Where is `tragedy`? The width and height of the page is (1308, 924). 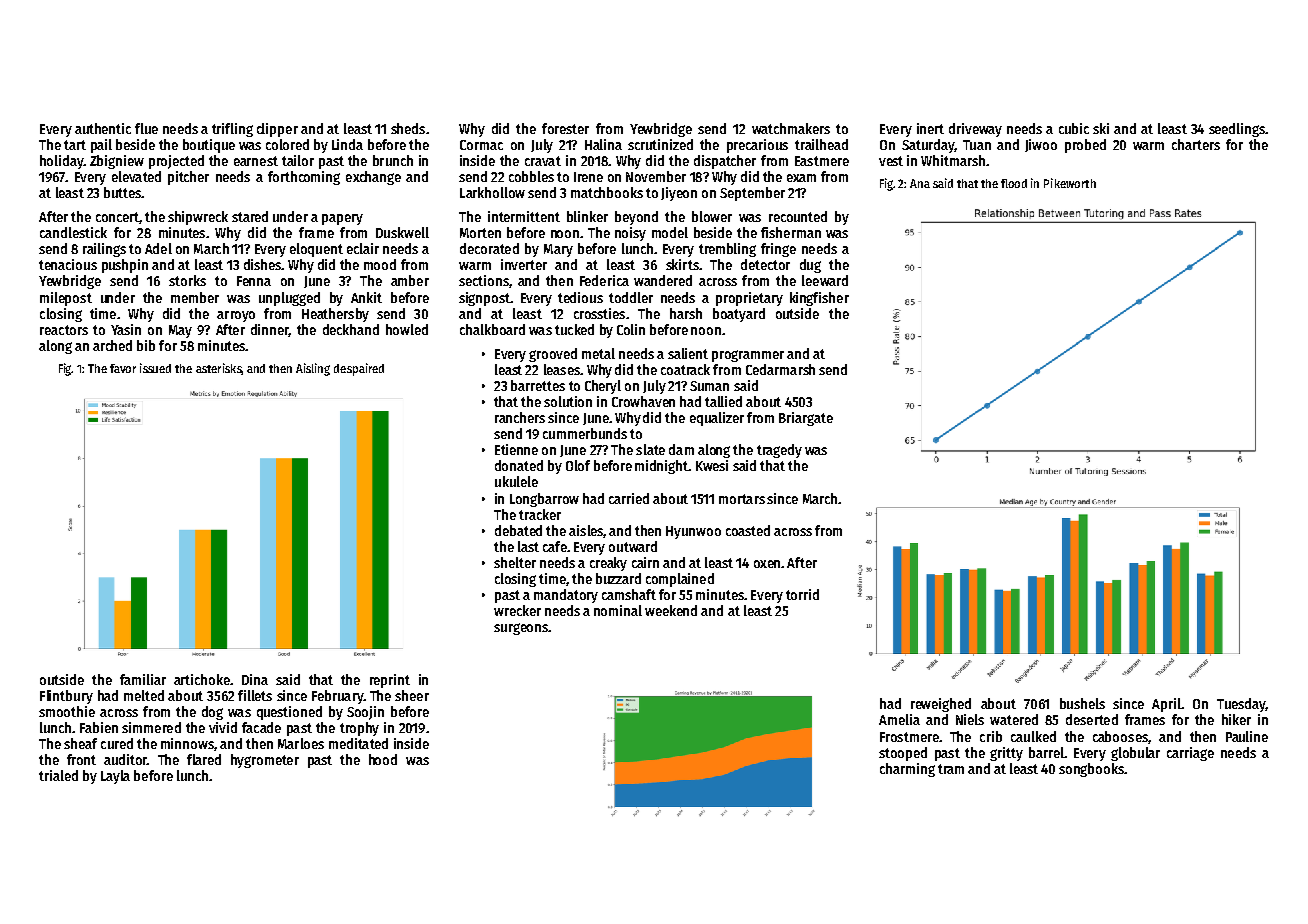 tragedy is located at coordinates (779, 451).
